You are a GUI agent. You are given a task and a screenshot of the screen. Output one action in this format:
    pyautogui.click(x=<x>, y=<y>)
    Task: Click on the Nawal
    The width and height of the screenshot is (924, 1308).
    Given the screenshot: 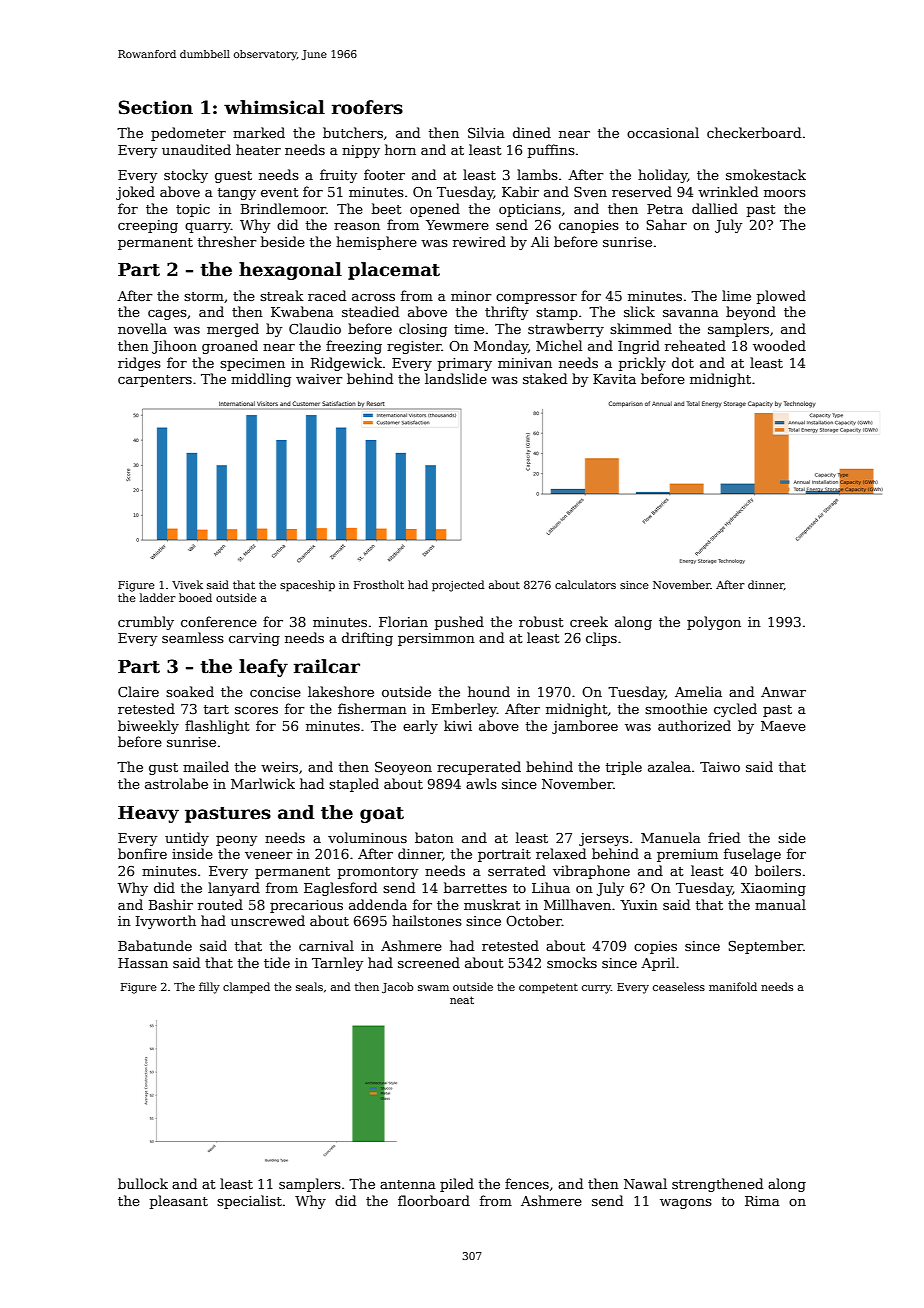 What is the action you would take?
    pyautogui.click(x=645, y=1183)
